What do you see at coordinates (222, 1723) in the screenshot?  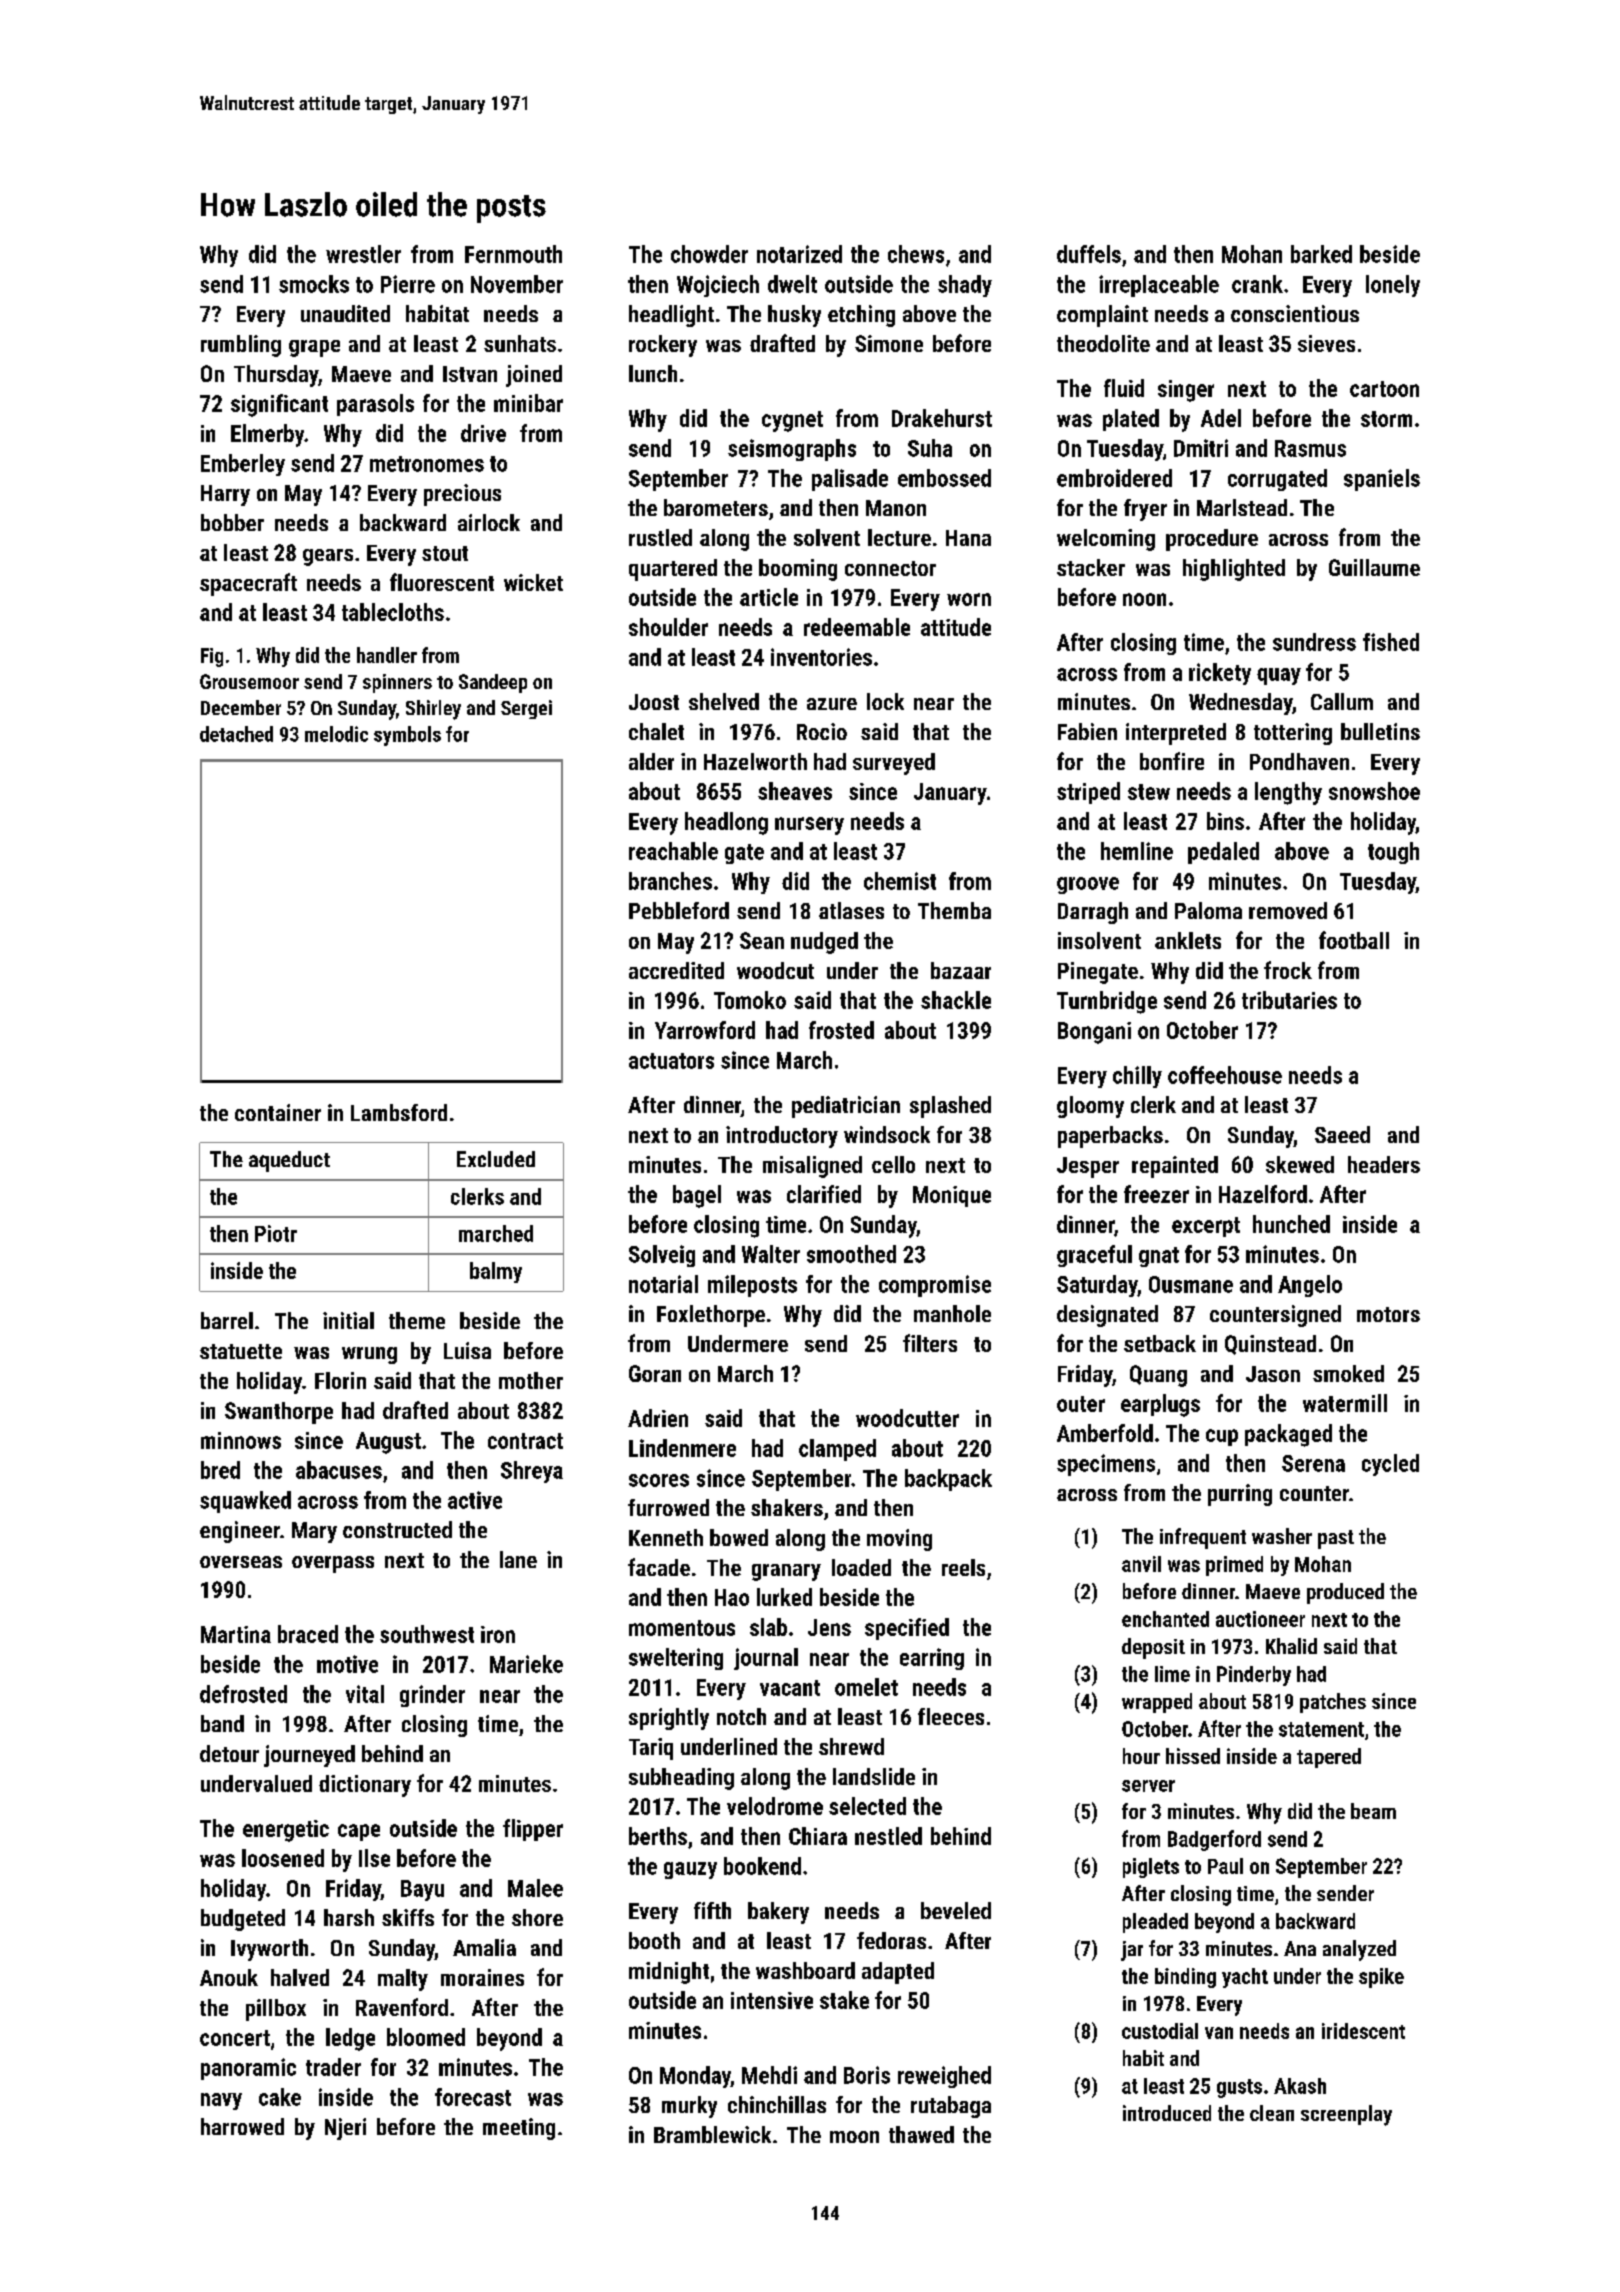 I see `band` at bounding box center [222, 1723].
